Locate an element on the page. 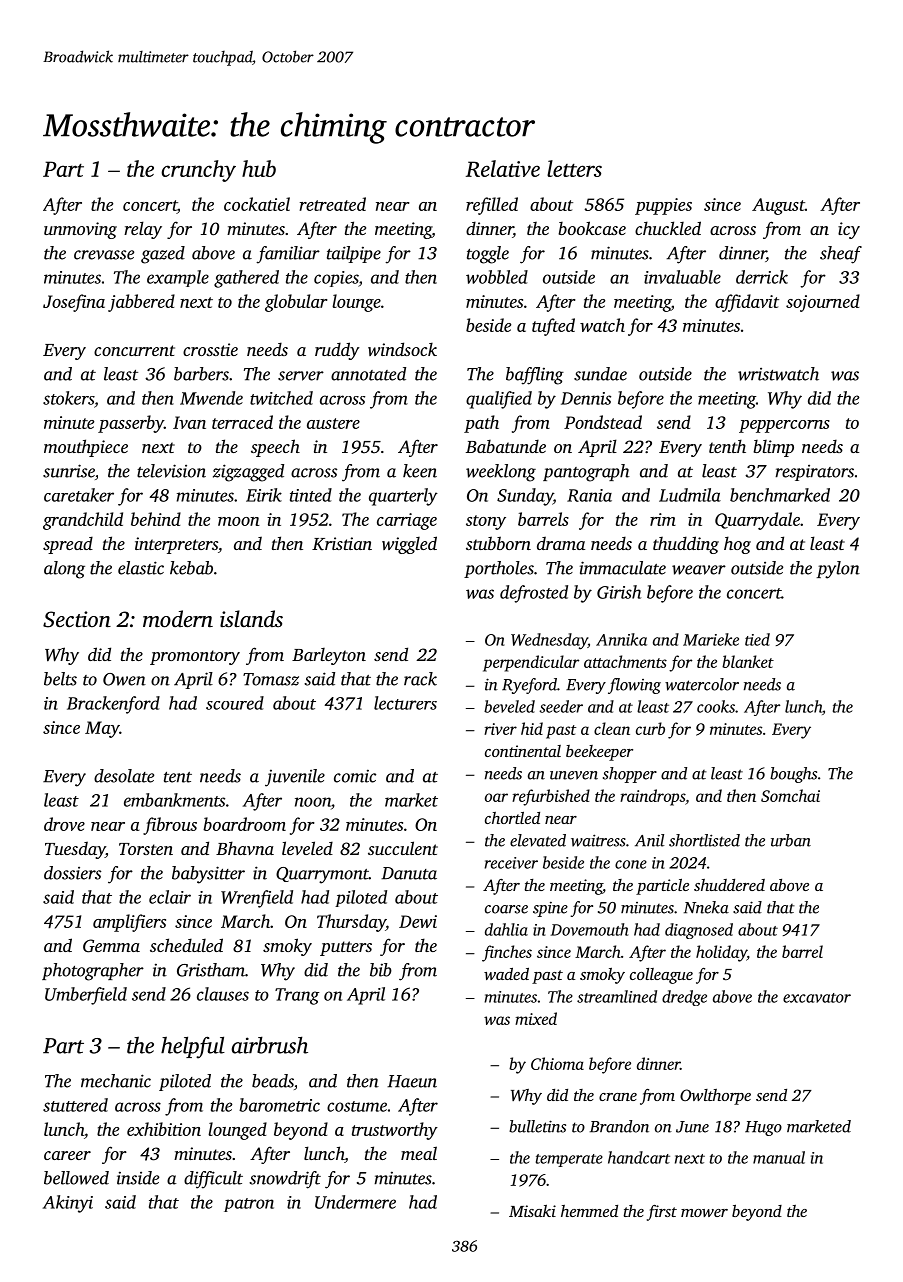  refilled is located at coordinates (492, 206).
